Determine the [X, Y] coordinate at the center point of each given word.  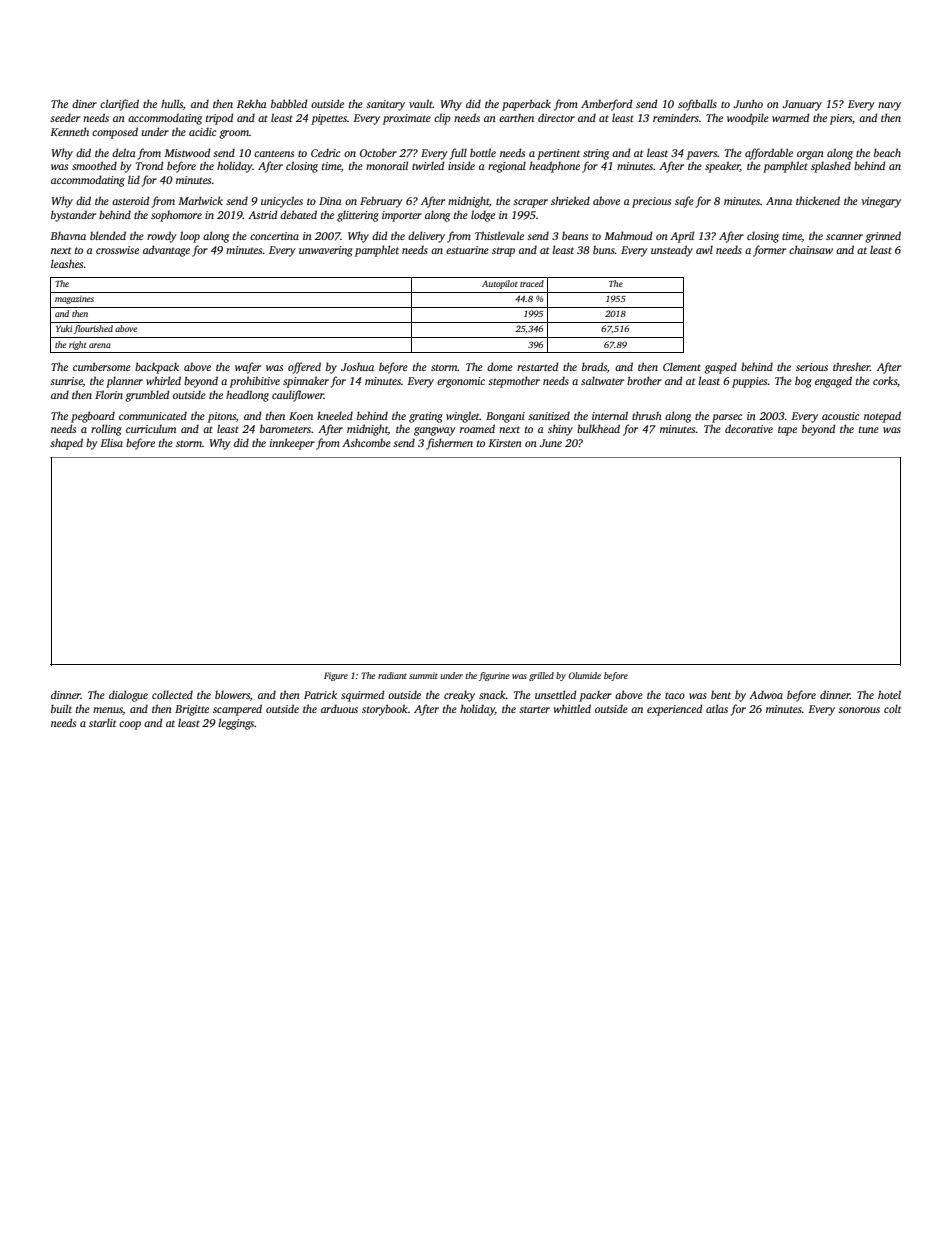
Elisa [111, 442]
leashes [67, 263]
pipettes [329, 119]
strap [503, 252]
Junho [748, 103]
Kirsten [505, 443]
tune [869, 429]
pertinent [558, 154]
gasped [720, 368]
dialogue [128, 696]
